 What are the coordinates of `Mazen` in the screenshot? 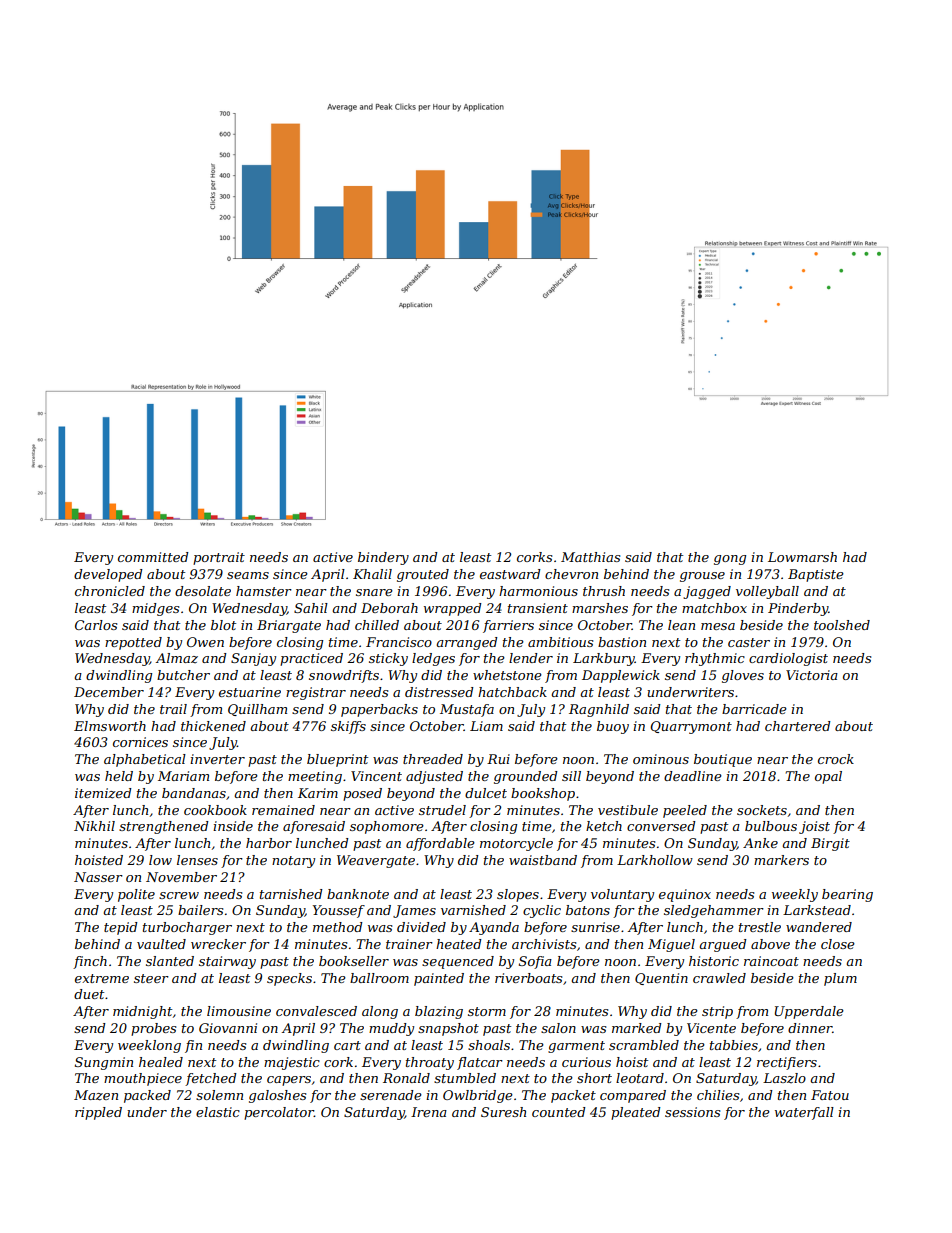 It's located at (96, 1095).
